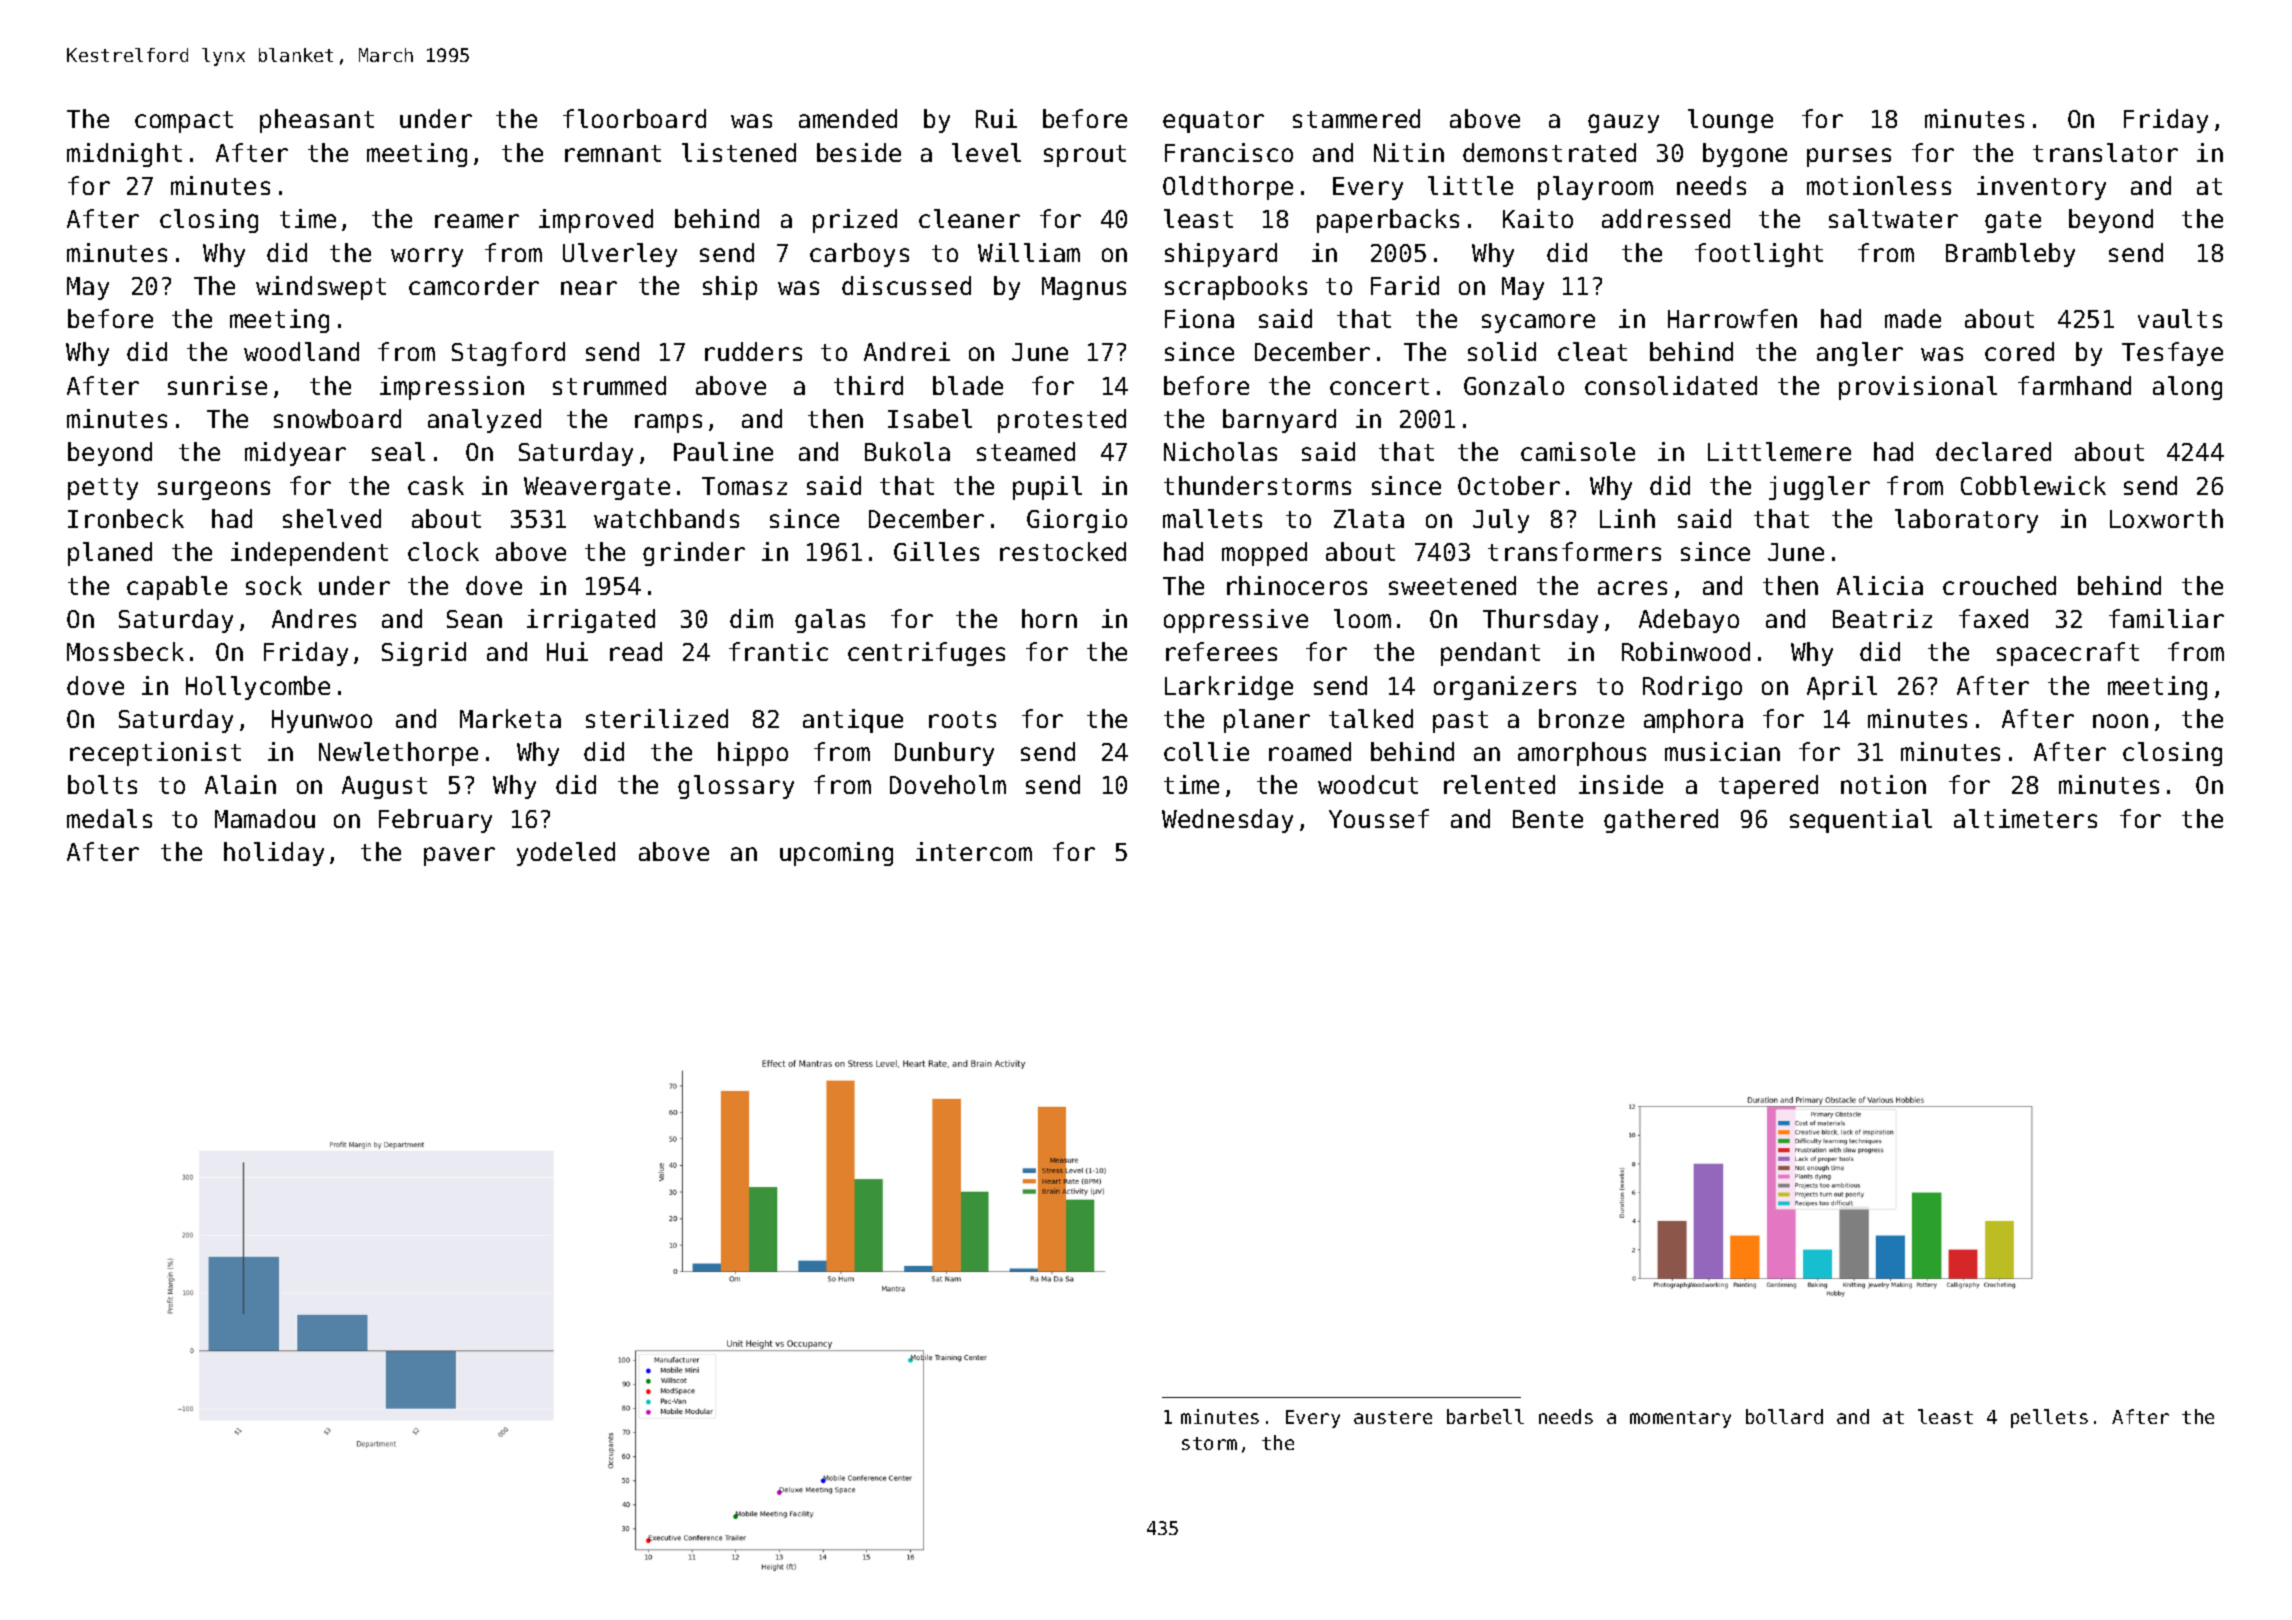 This document has width=2292, height=1620. What do you see at coordinates (427, 257) in the document?
I see `worry` at bounding box center [427, 257].
